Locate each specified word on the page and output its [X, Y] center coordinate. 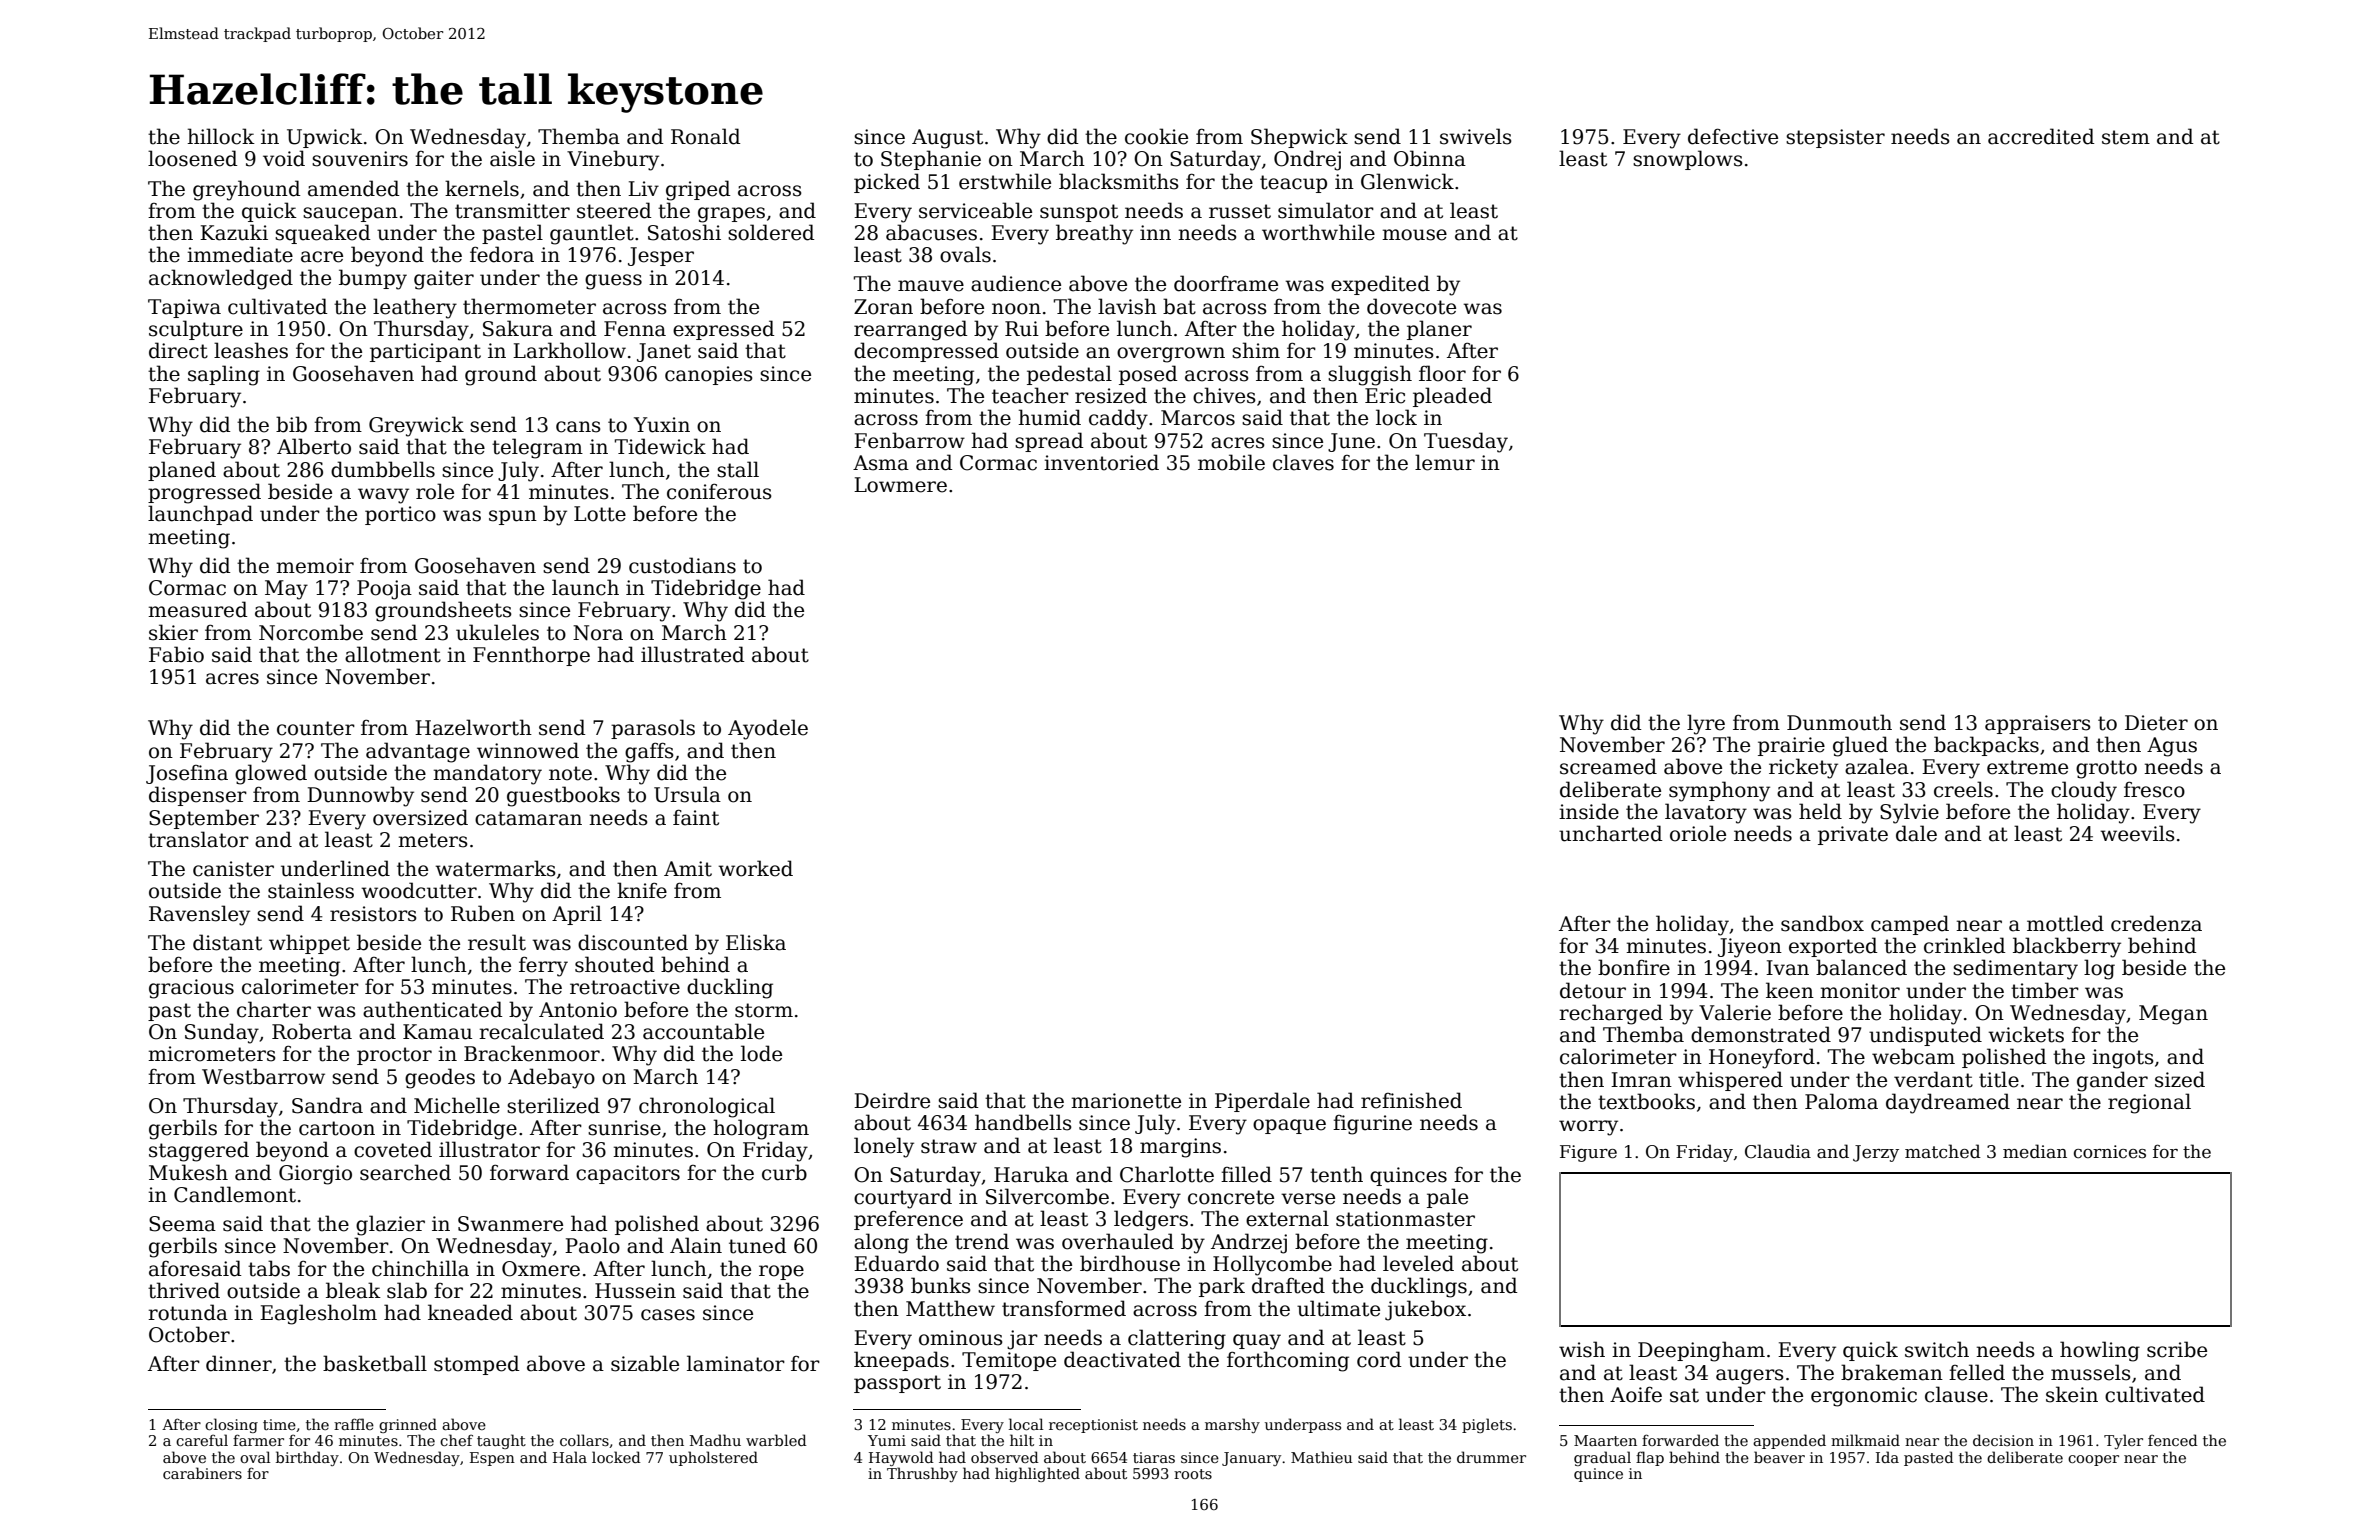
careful [202, 1440]
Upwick [325, 138]
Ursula [687, 794]
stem [2126, 137]
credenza [2156, 923]
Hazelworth [473, 727]
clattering [1177, 1339]
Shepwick [1299, 138]
